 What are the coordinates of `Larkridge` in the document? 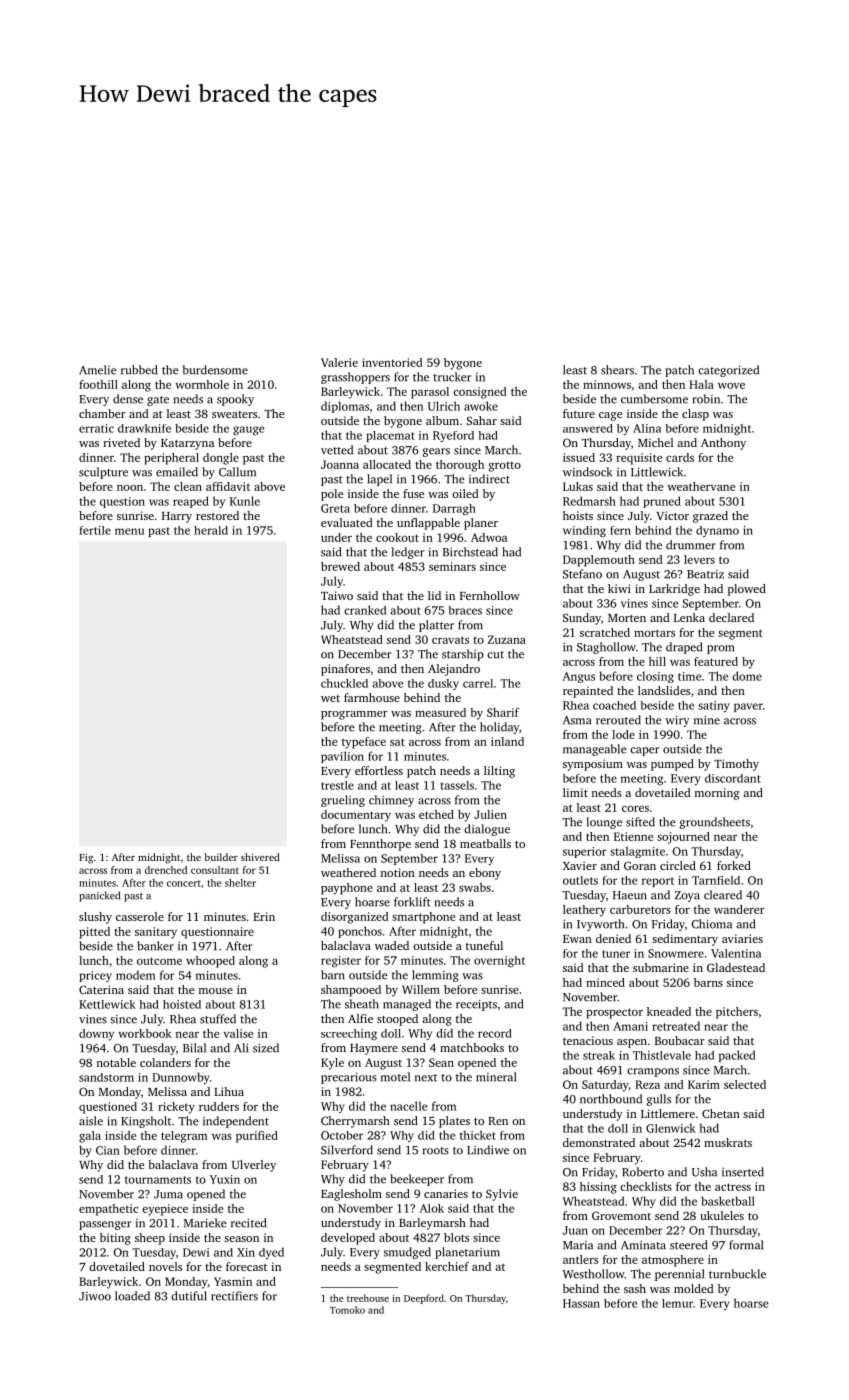 It's located at (674, 590).
